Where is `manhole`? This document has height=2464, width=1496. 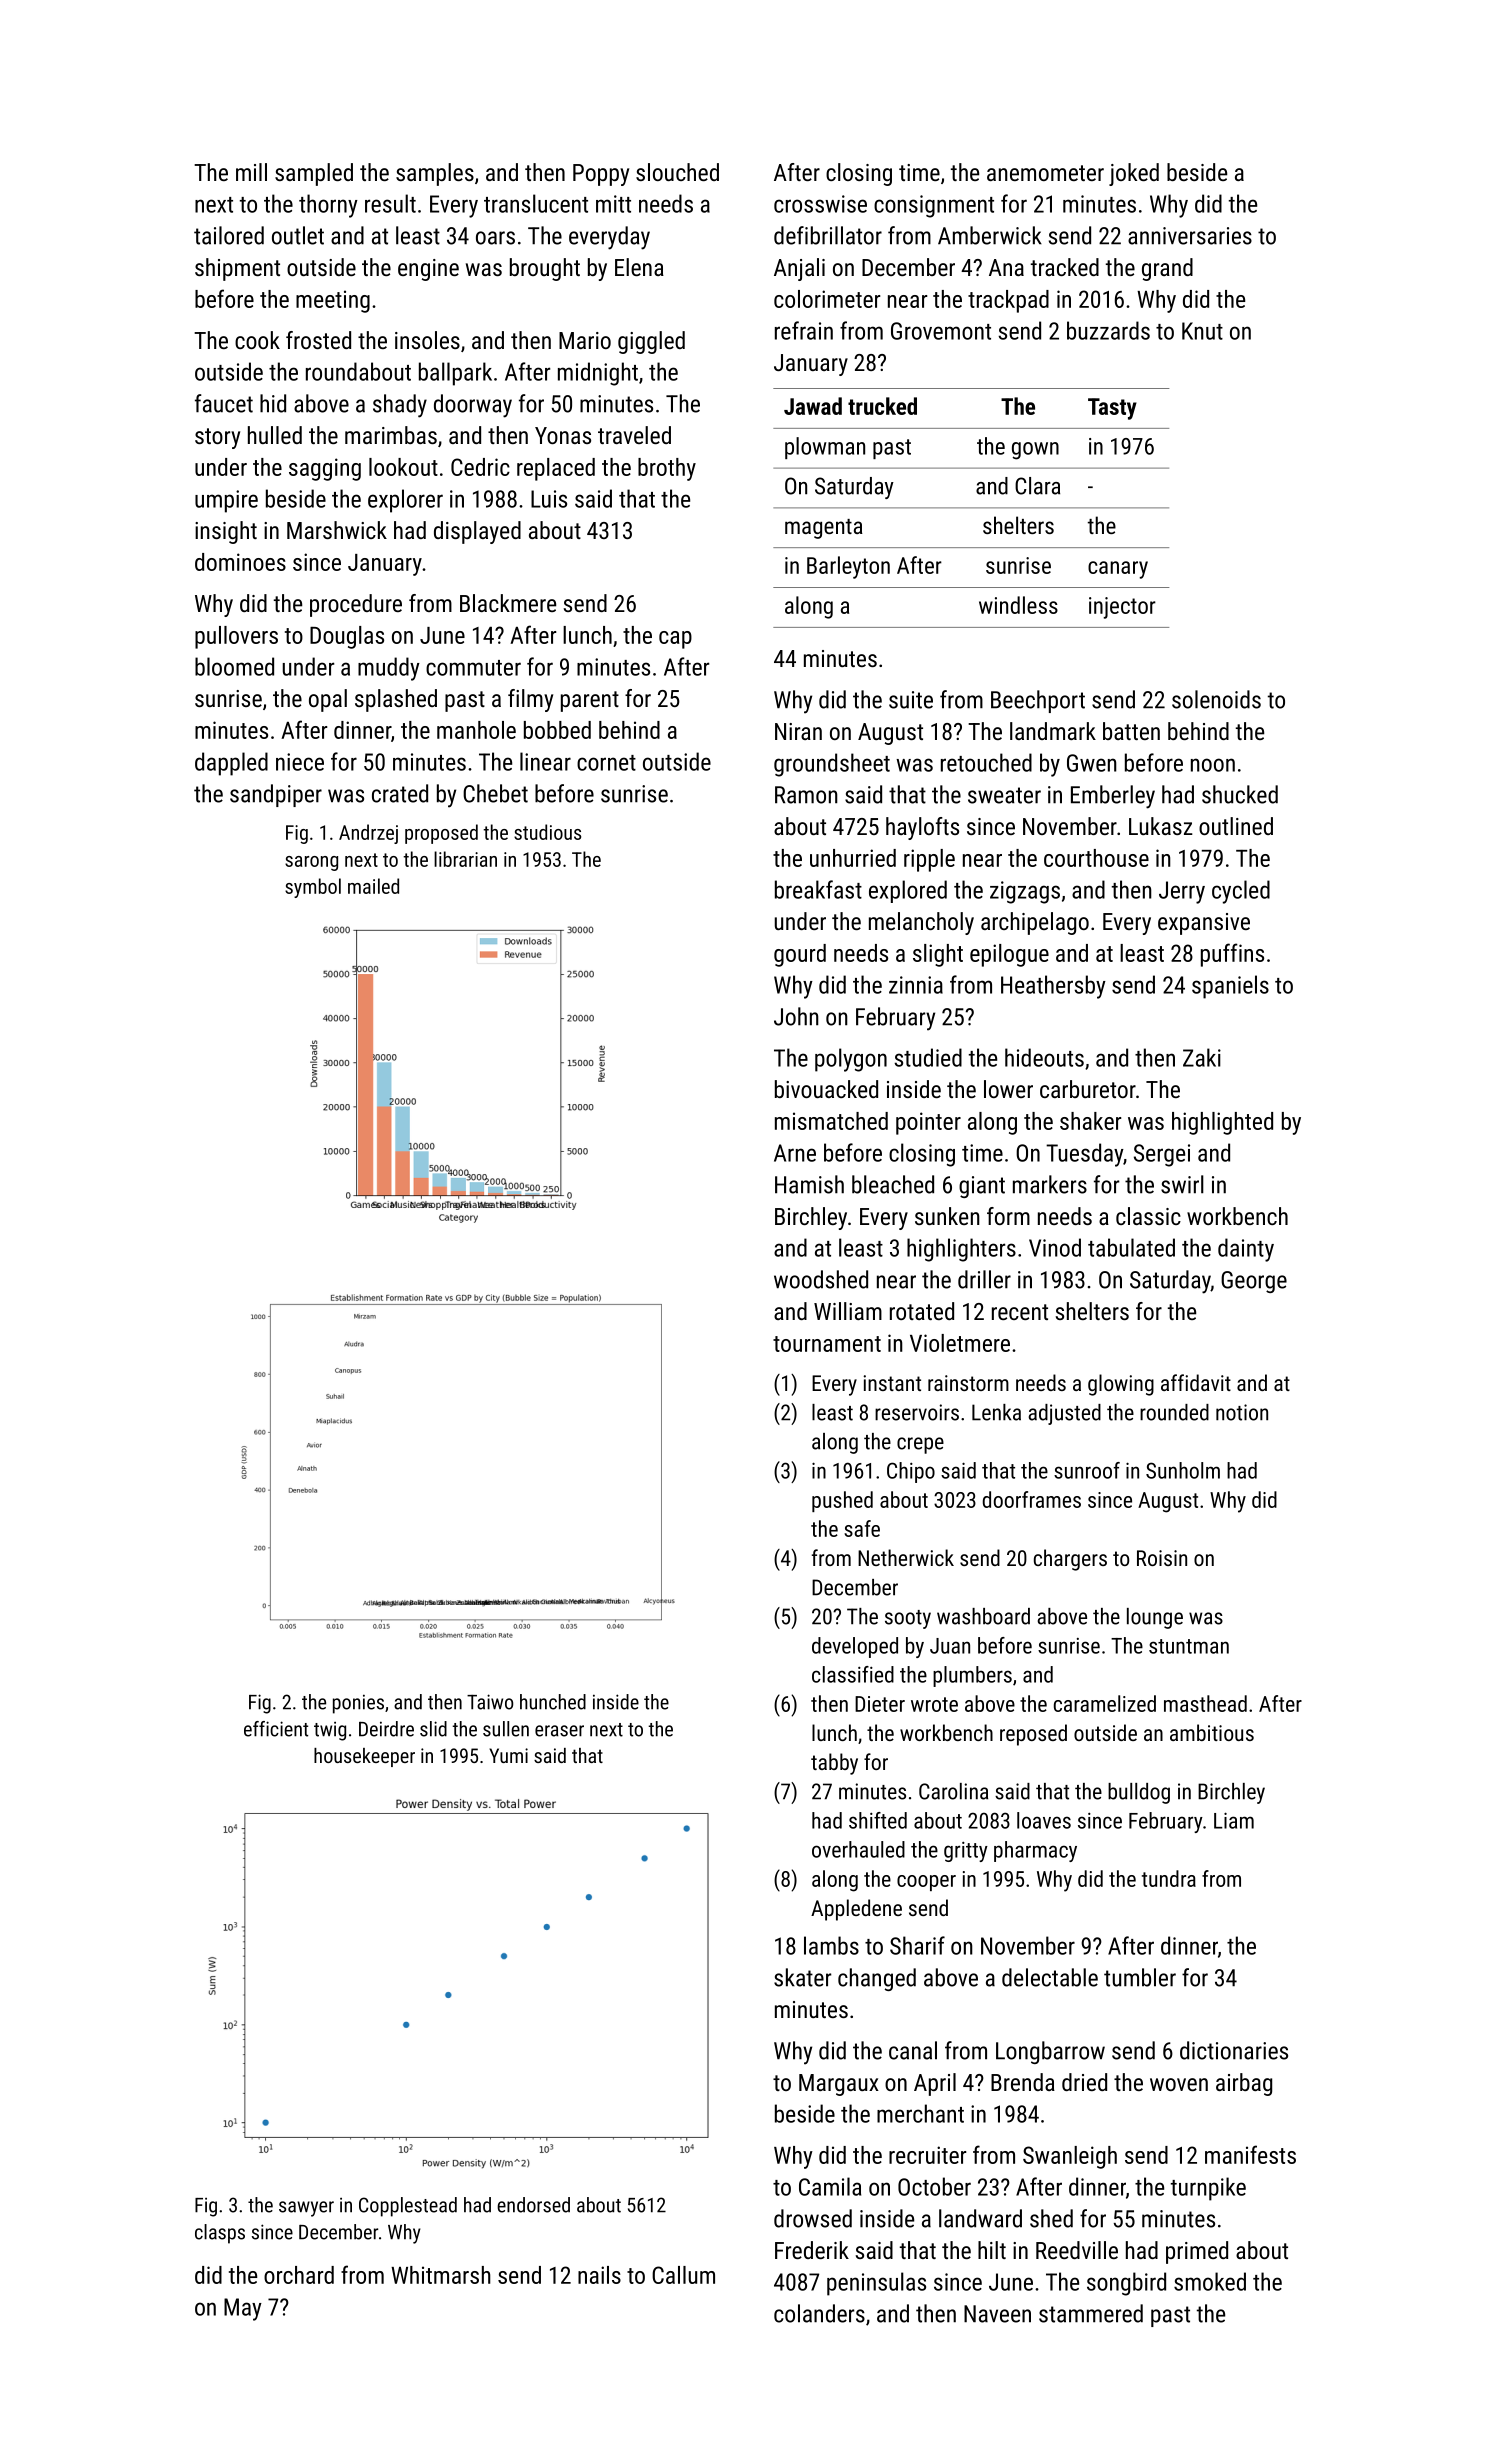
manhole is located at coordinates (476, 730).
